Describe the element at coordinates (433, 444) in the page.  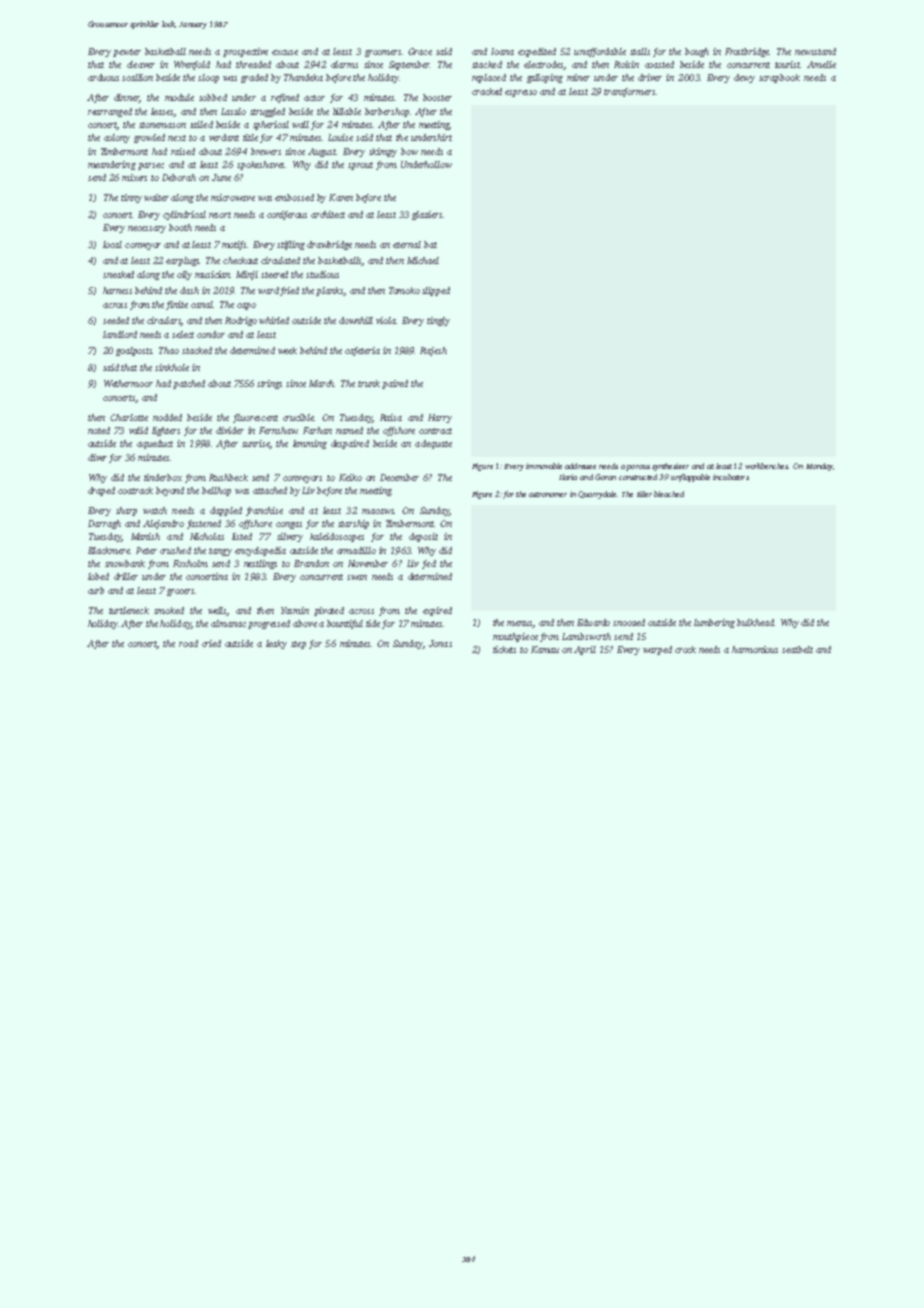
I see `adequate` at that location.
